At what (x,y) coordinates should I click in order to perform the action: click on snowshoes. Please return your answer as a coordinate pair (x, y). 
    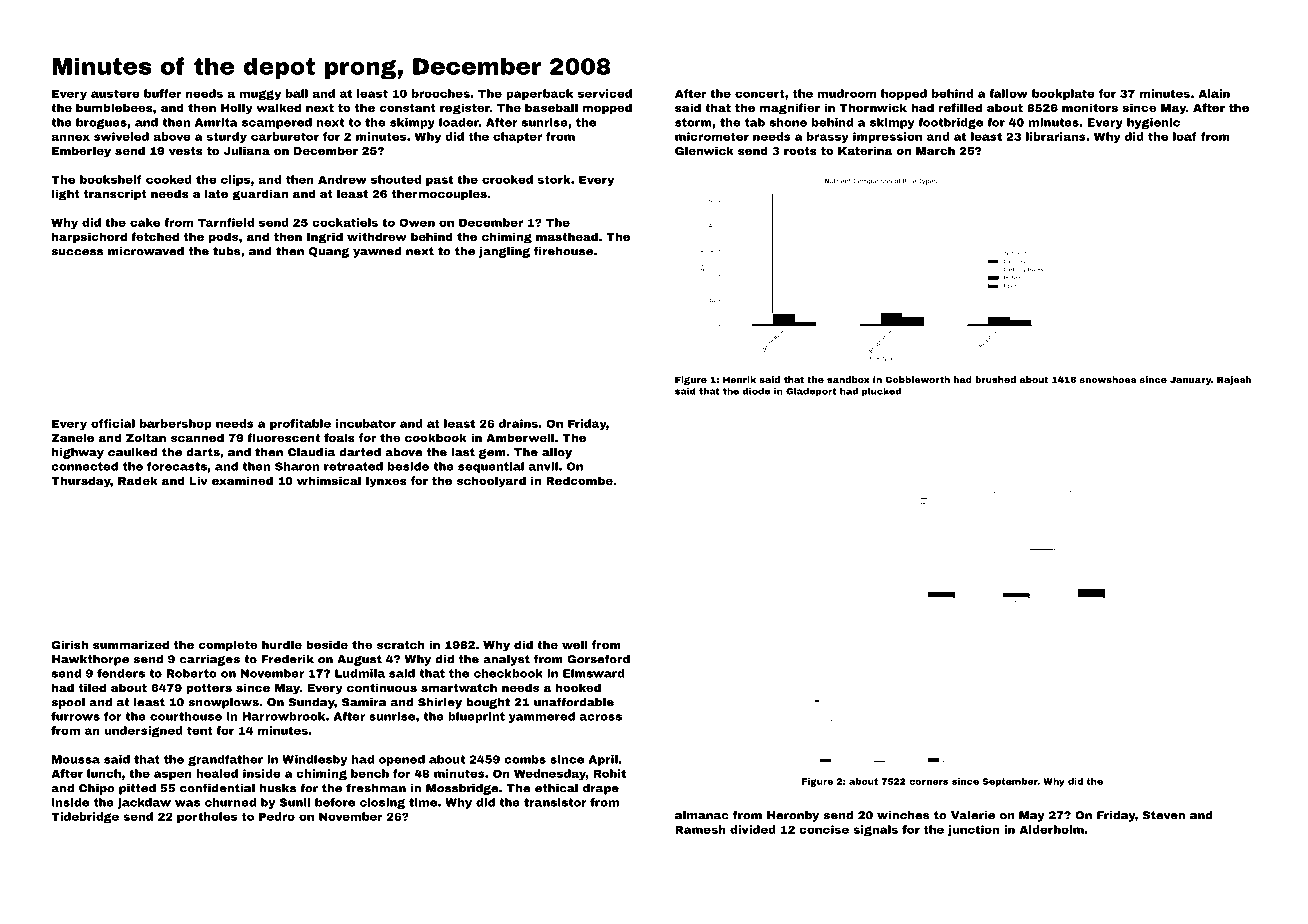
    Looking at the image, I should click on (1108, 379).
